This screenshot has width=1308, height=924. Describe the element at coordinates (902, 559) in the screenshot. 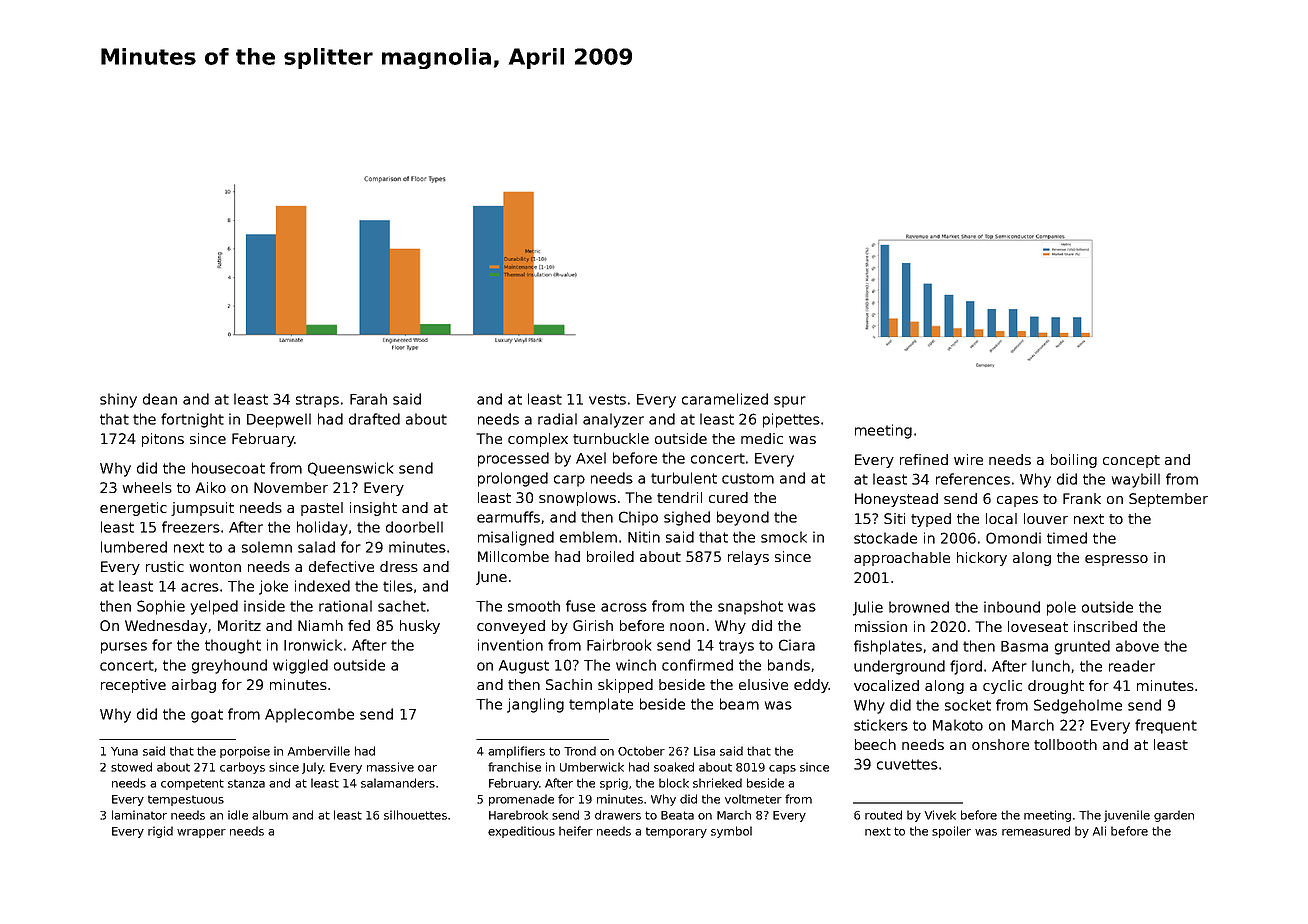

I see `approachable` at that location.
